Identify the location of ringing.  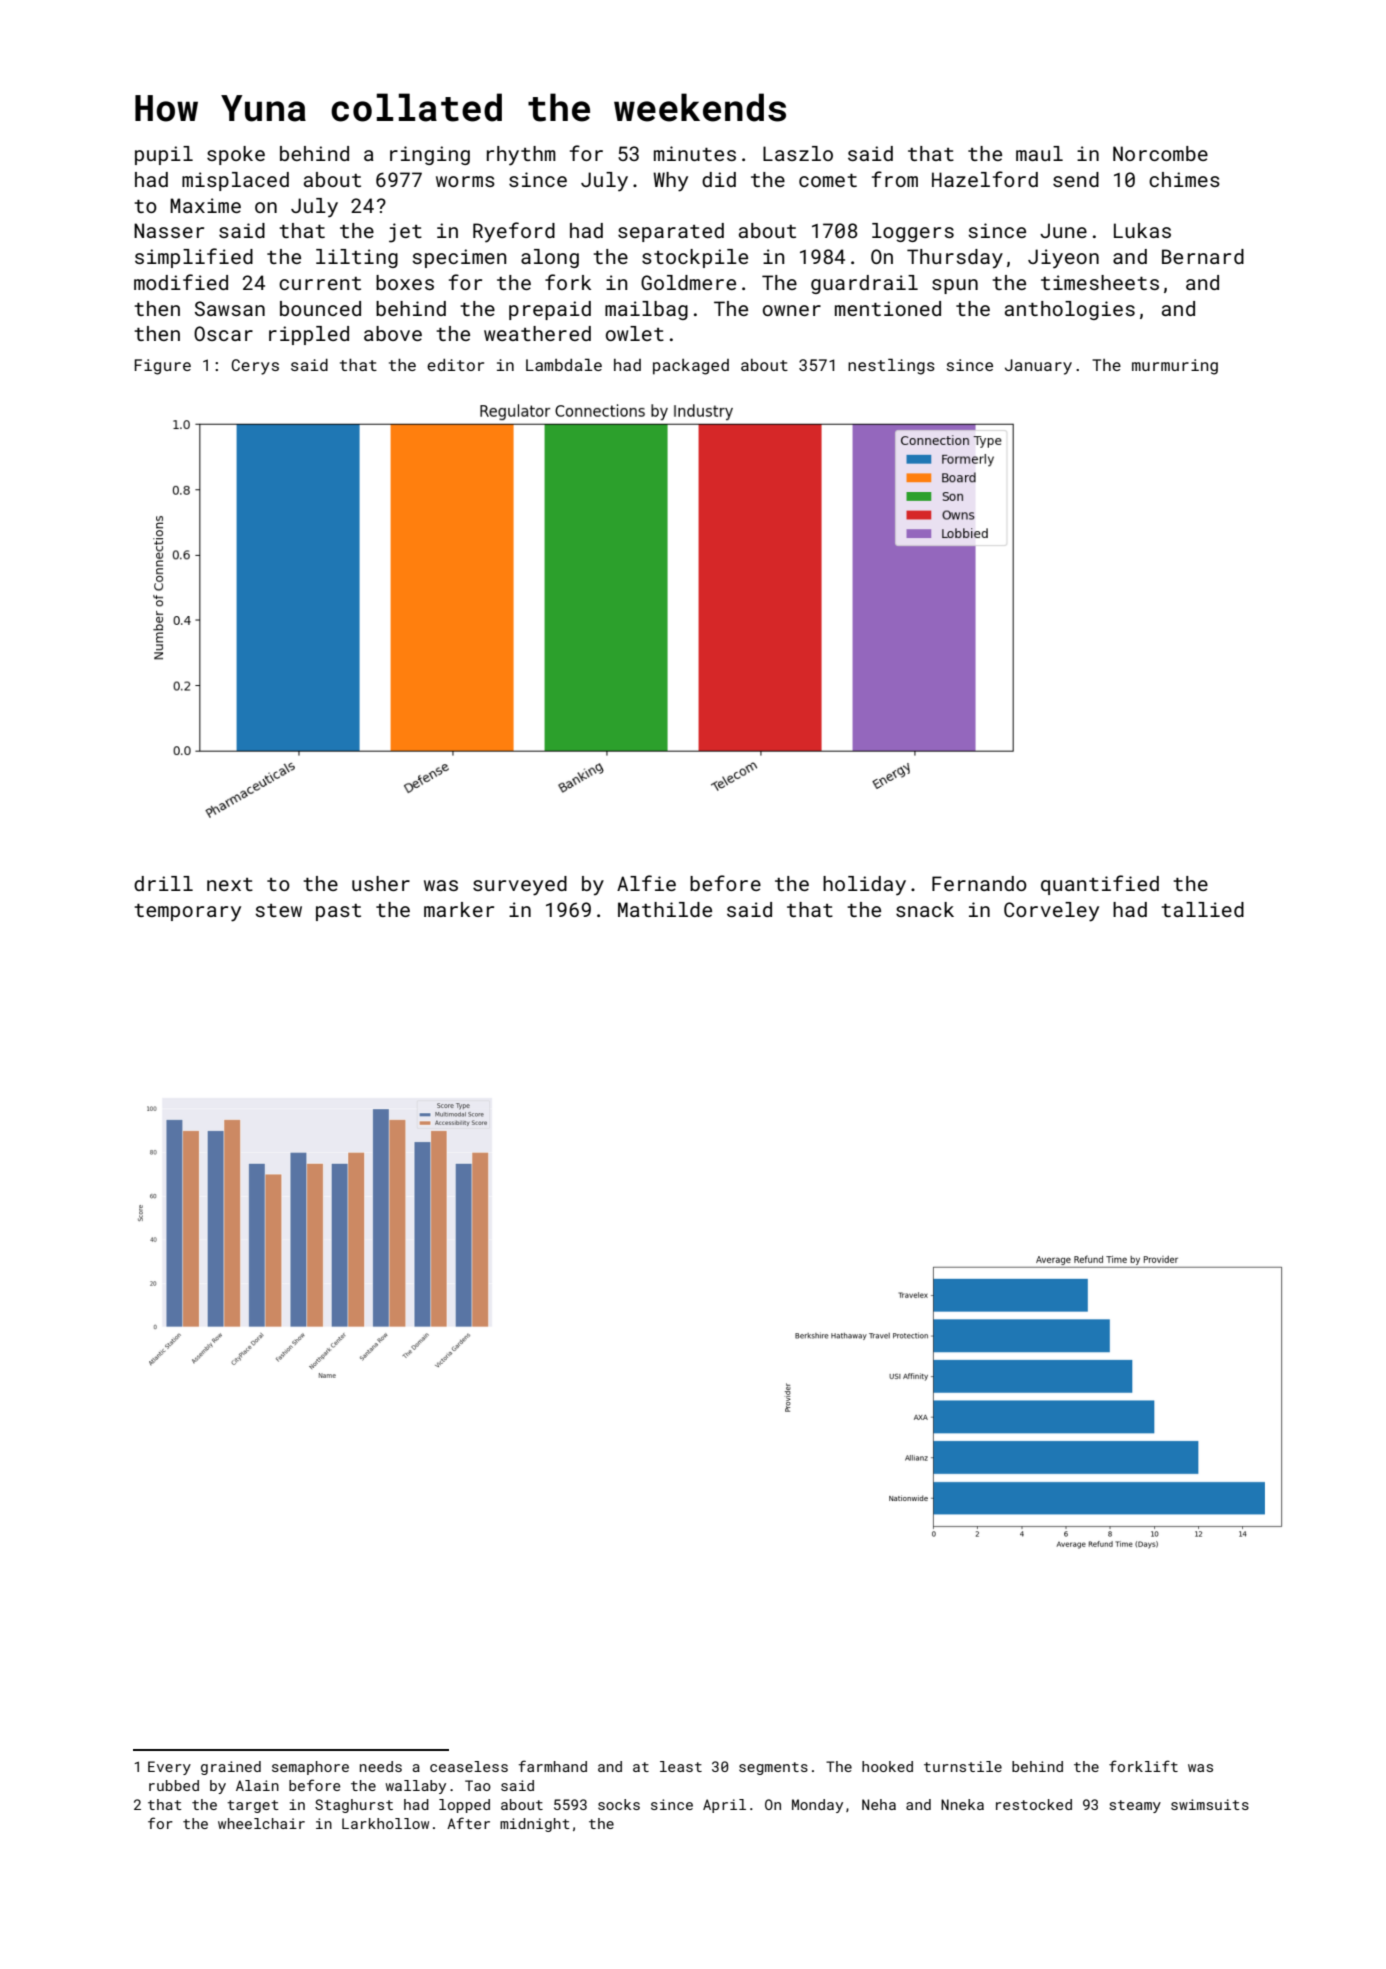
(430, 155).
